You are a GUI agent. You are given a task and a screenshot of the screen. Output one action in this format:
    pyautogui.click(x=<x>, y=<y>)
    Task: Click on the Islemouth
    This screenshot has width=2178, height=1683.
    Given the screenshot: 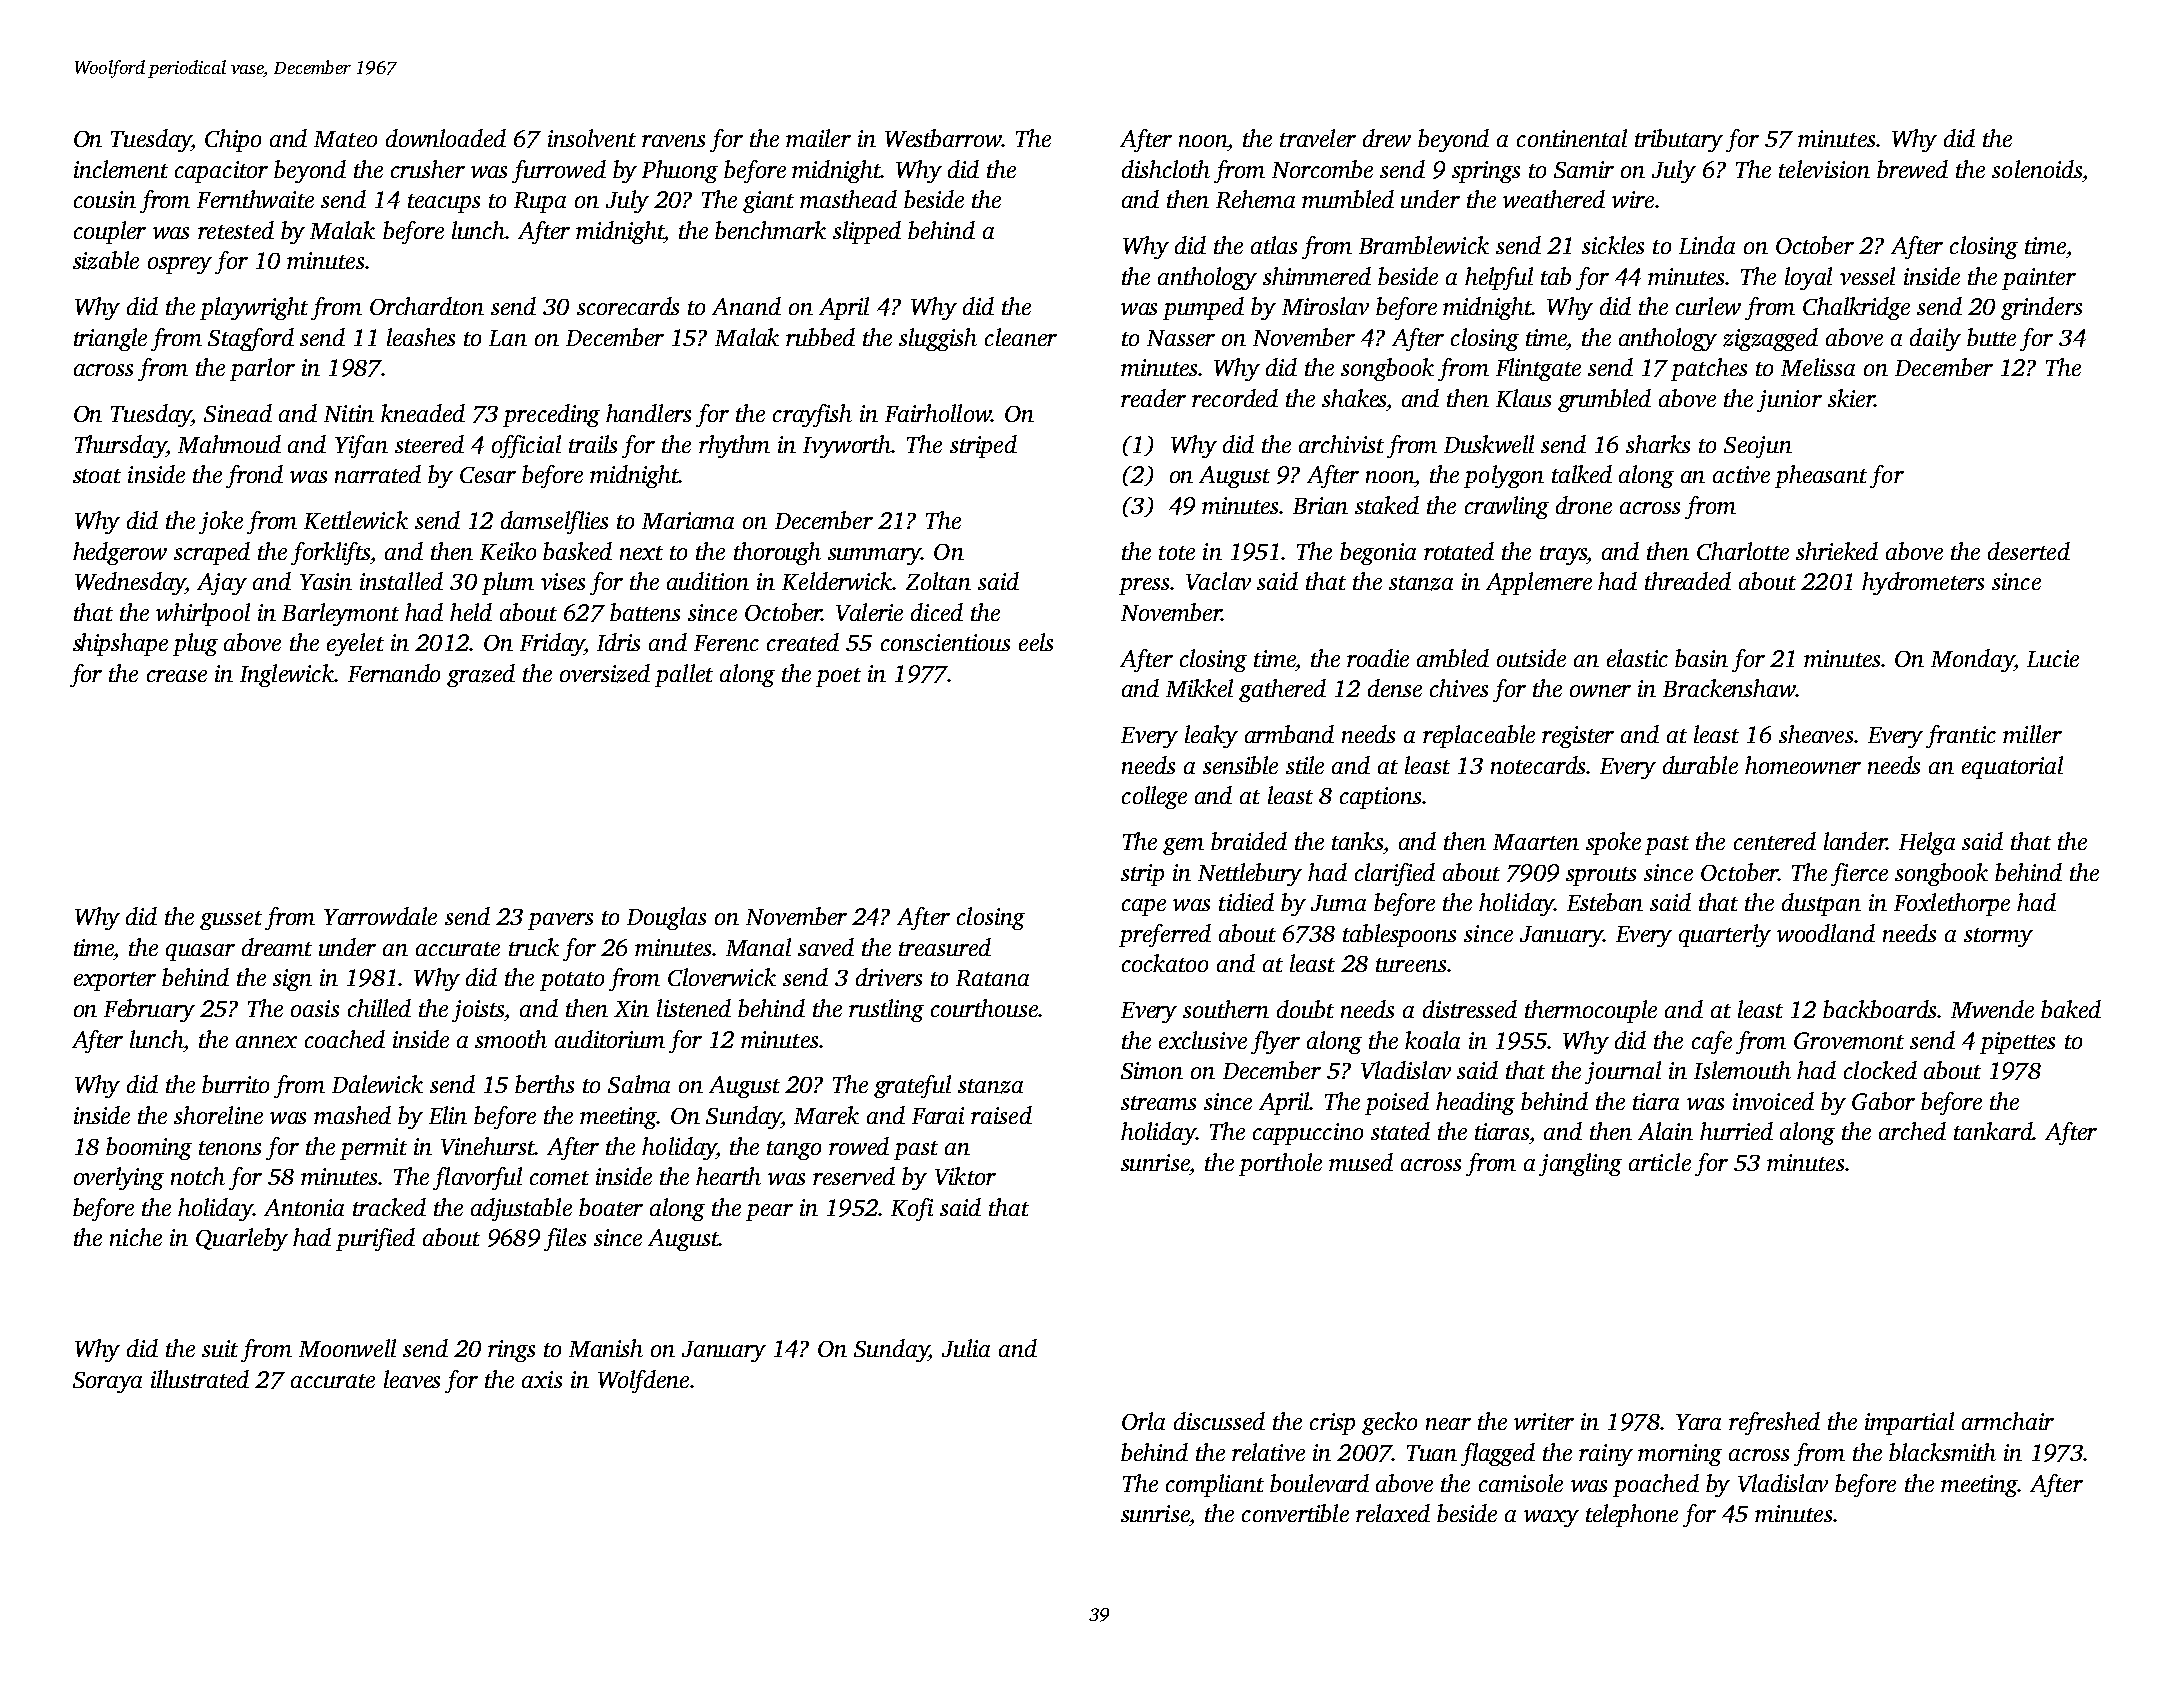 What is the action you would take?
    pyautogui.click(x=1742, y=1070)
